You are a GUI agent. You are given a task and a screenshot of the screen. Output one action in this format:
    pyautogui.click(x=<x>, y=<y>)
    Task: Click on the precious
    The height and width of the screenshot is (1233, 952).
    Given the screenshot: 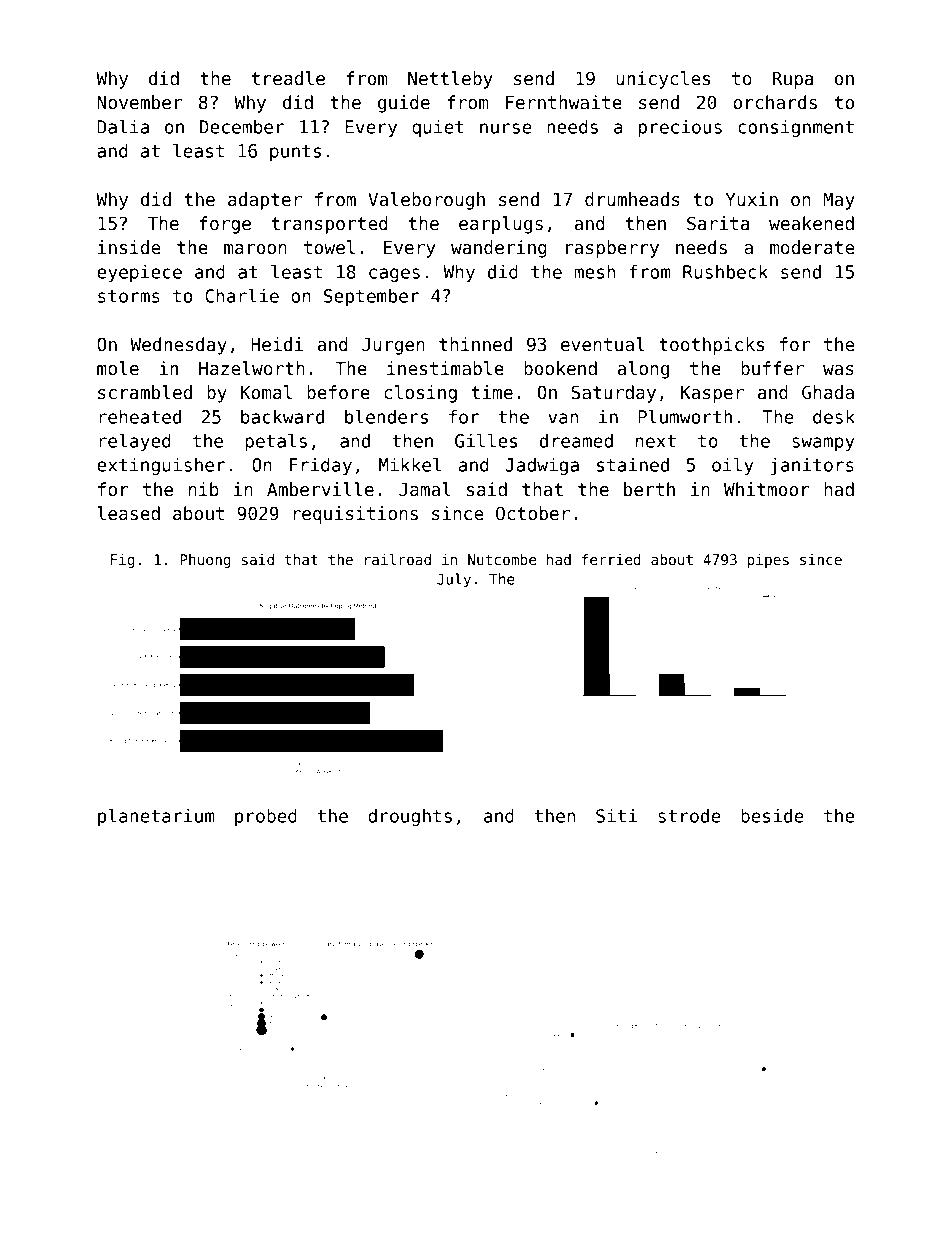 What is the action you would take?
    pyautogui.click(x=680, y=128)
